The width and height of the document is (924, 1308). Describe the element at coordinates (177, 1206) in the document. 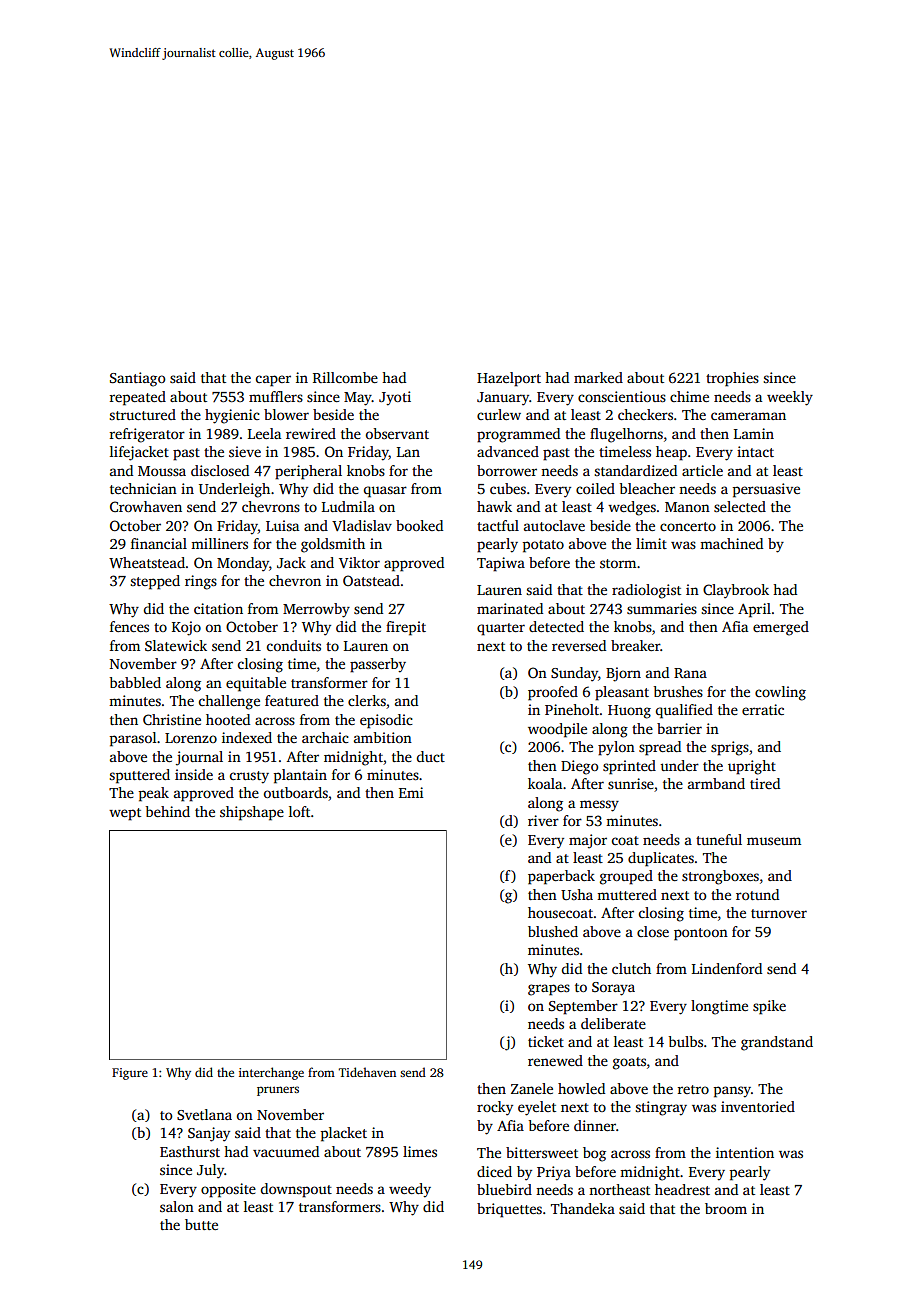

I see `salon` at that location.
